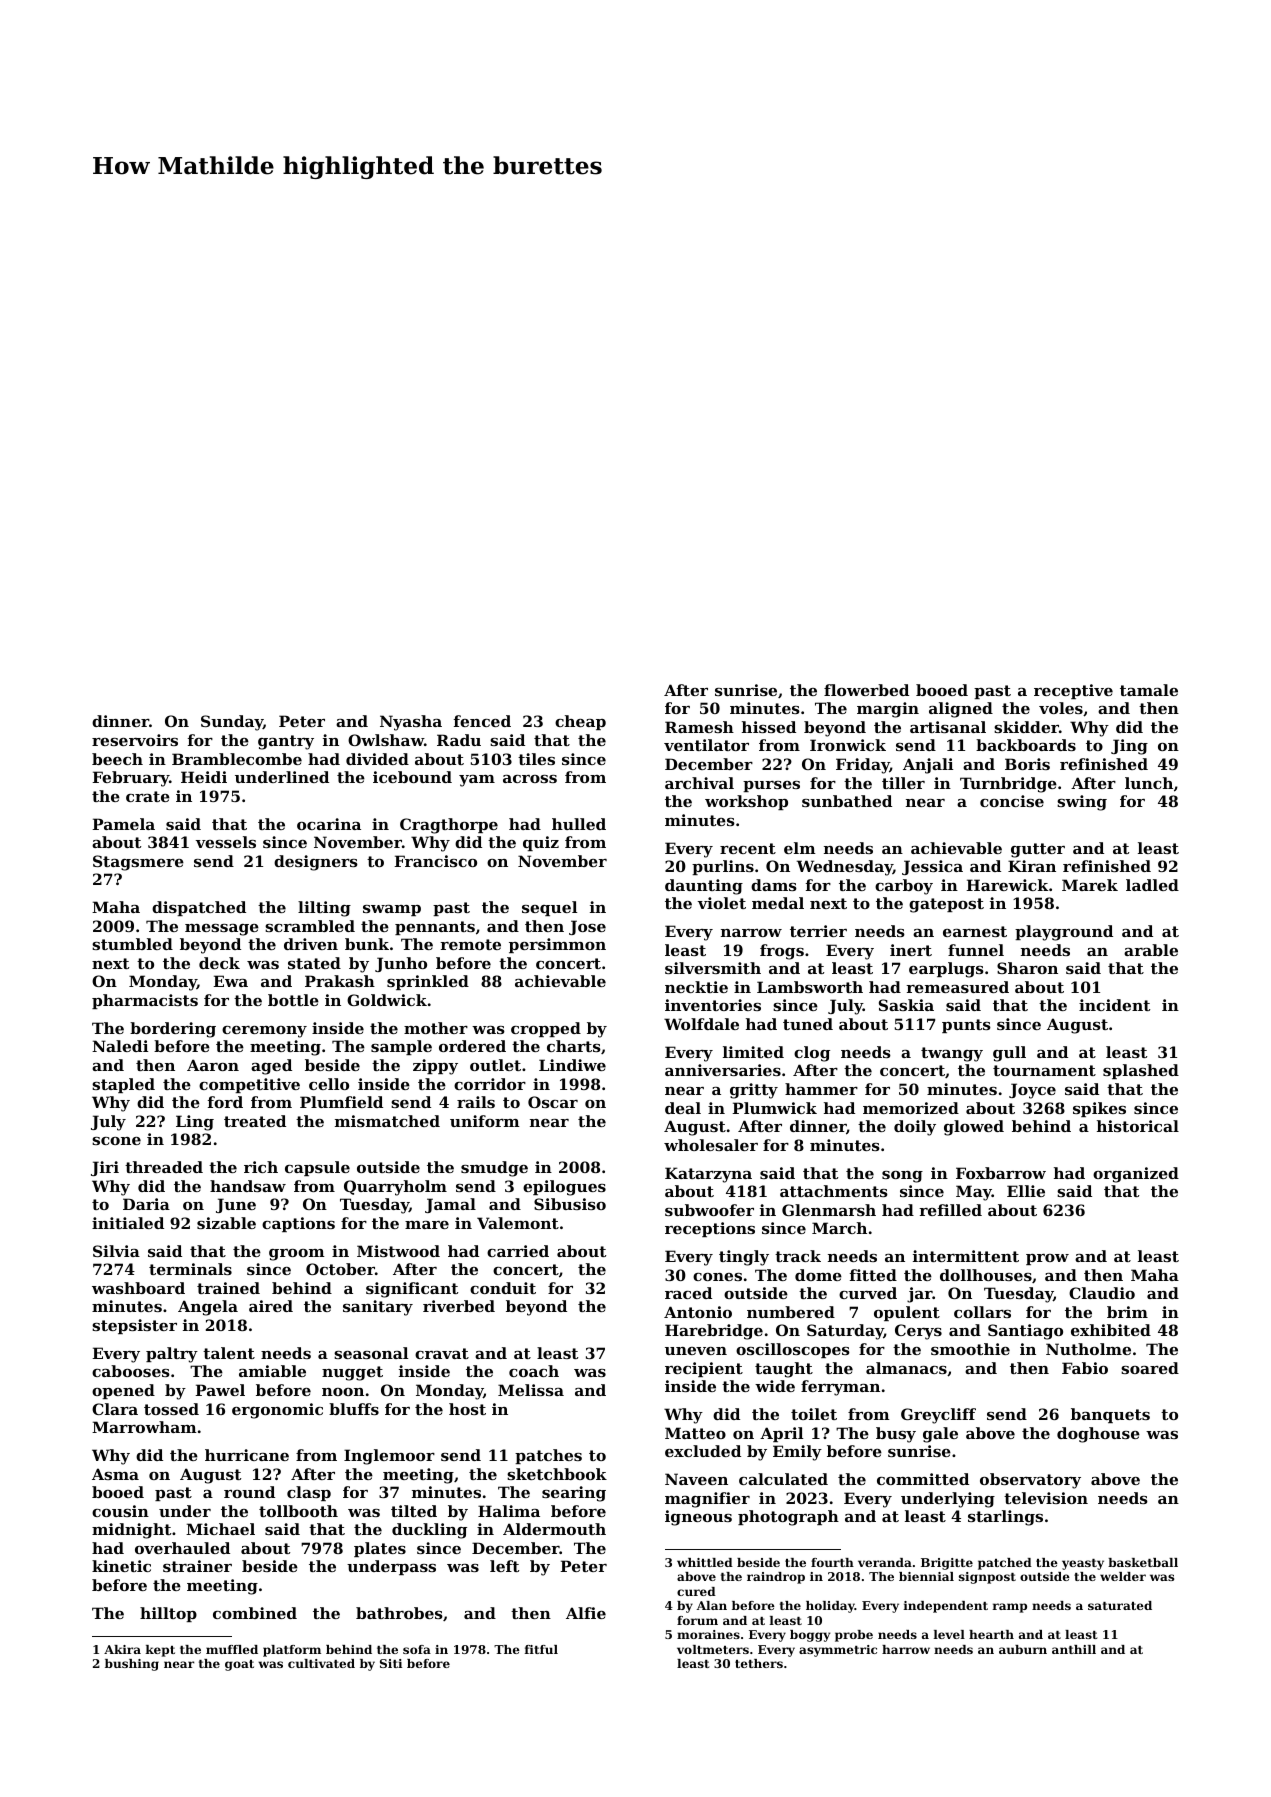 The image size is (1271, 1797). Describe the element at coordinates (138, 1288) in the screenshot. I see `washboard` at that location.
